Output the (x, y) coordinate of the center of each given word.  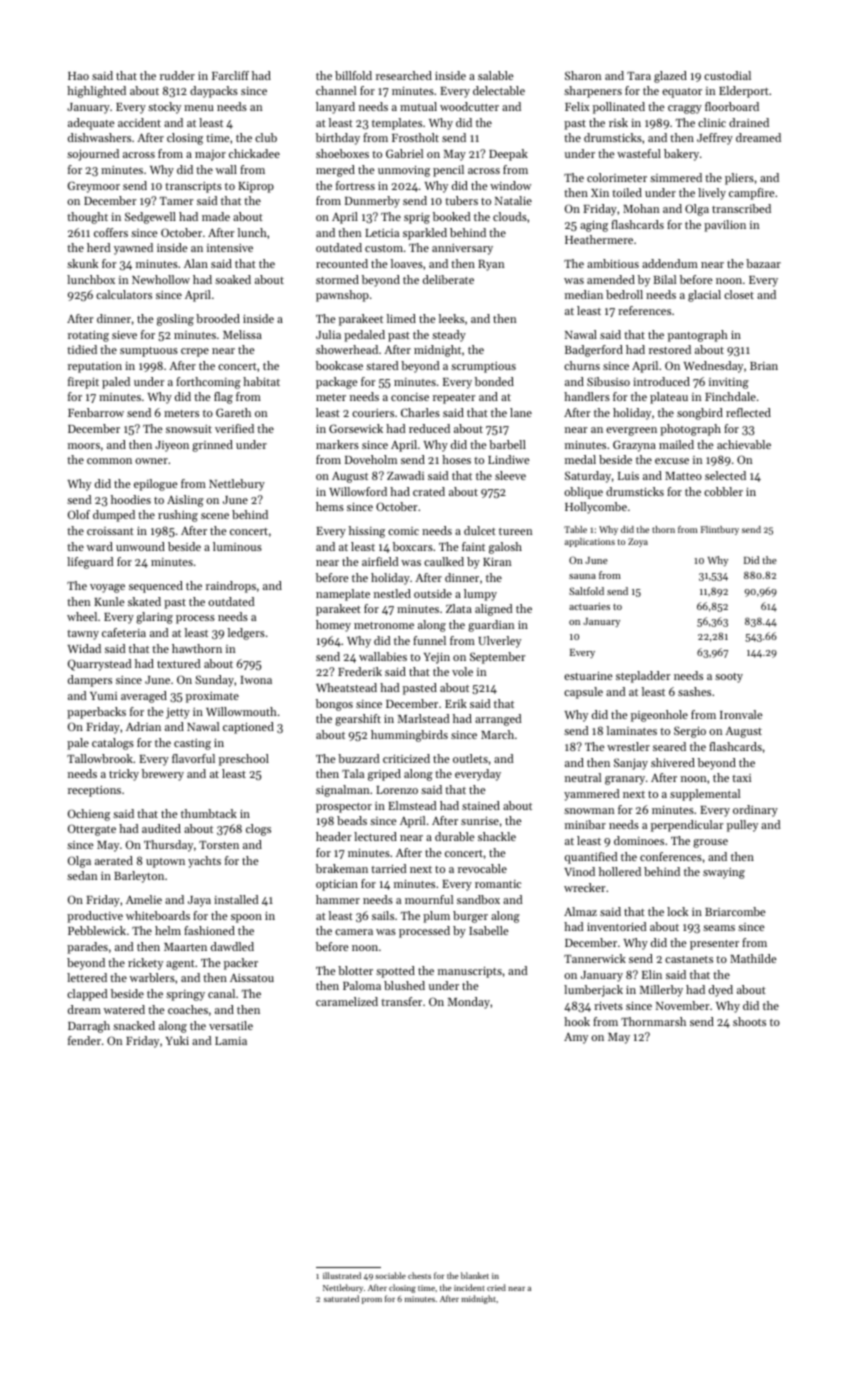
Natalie (513, 200)
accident (139, 122)
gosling (175, 320)
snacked (134, 1025)
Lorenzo (397, 790)
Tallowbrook (100, 758)
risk (618, 122)
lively (712, 194)
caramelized (347, 1001)
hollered (620, 871)
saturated (341, 1298)
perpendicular (687, 826)
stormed (337, 279)
